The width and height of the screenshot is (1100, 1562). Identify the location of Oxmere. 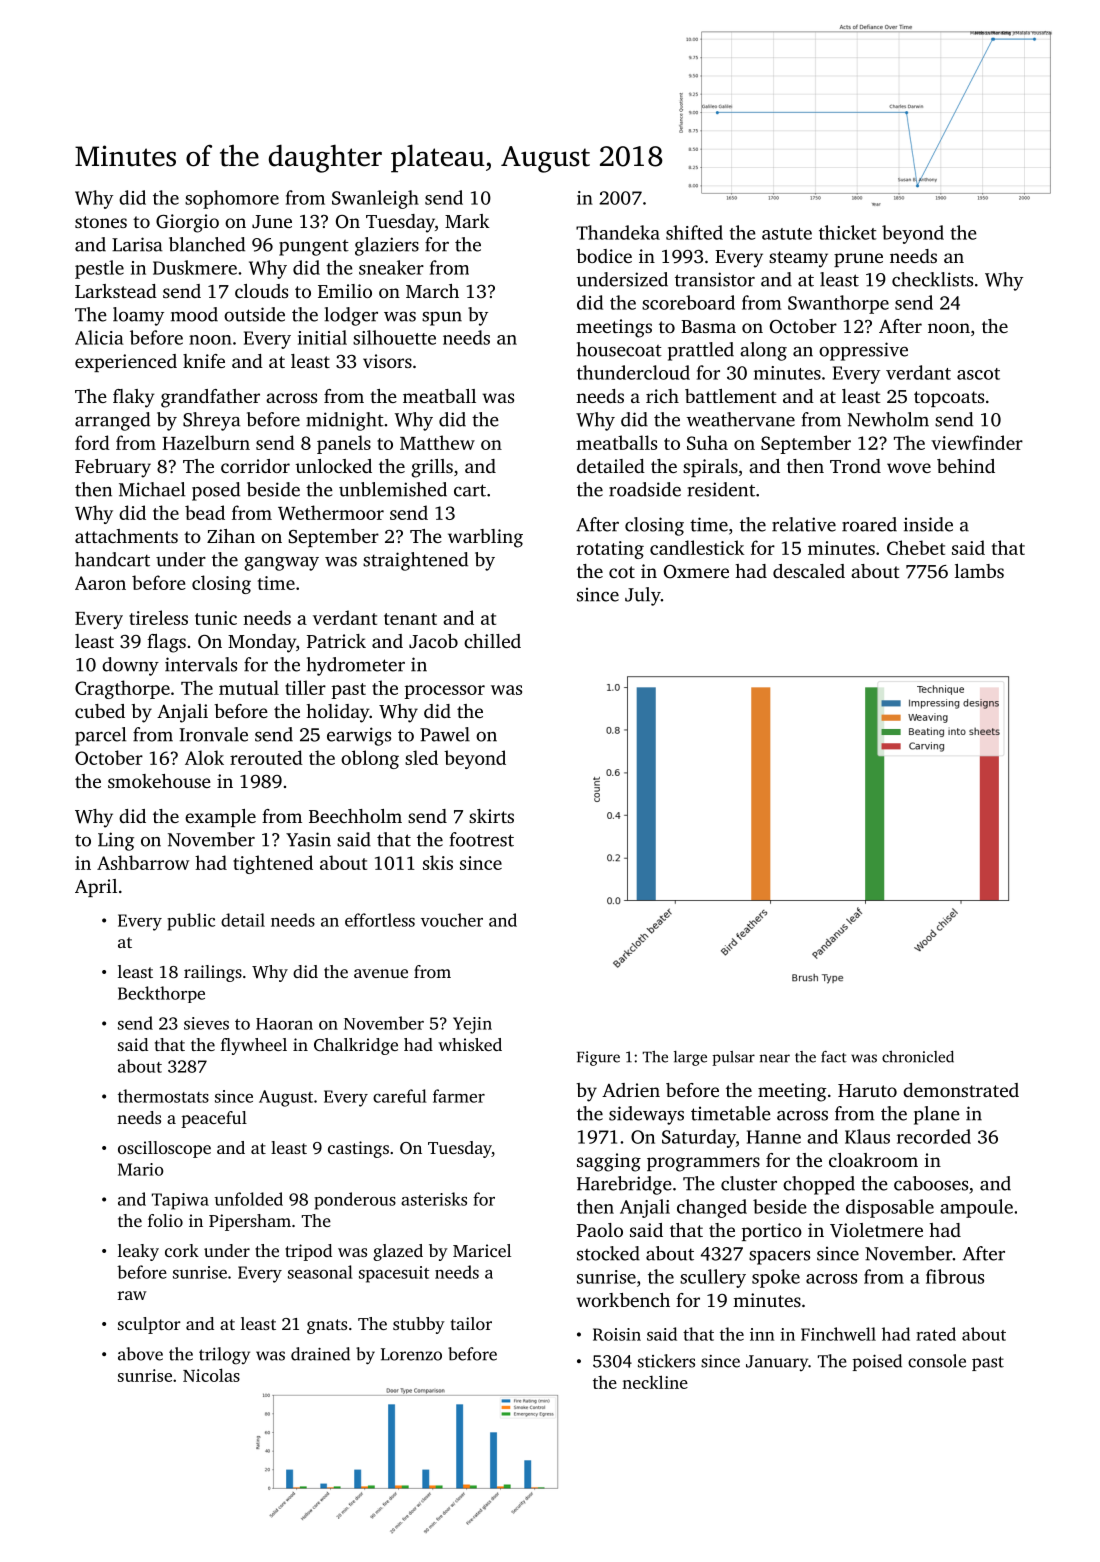
(696, 572).
